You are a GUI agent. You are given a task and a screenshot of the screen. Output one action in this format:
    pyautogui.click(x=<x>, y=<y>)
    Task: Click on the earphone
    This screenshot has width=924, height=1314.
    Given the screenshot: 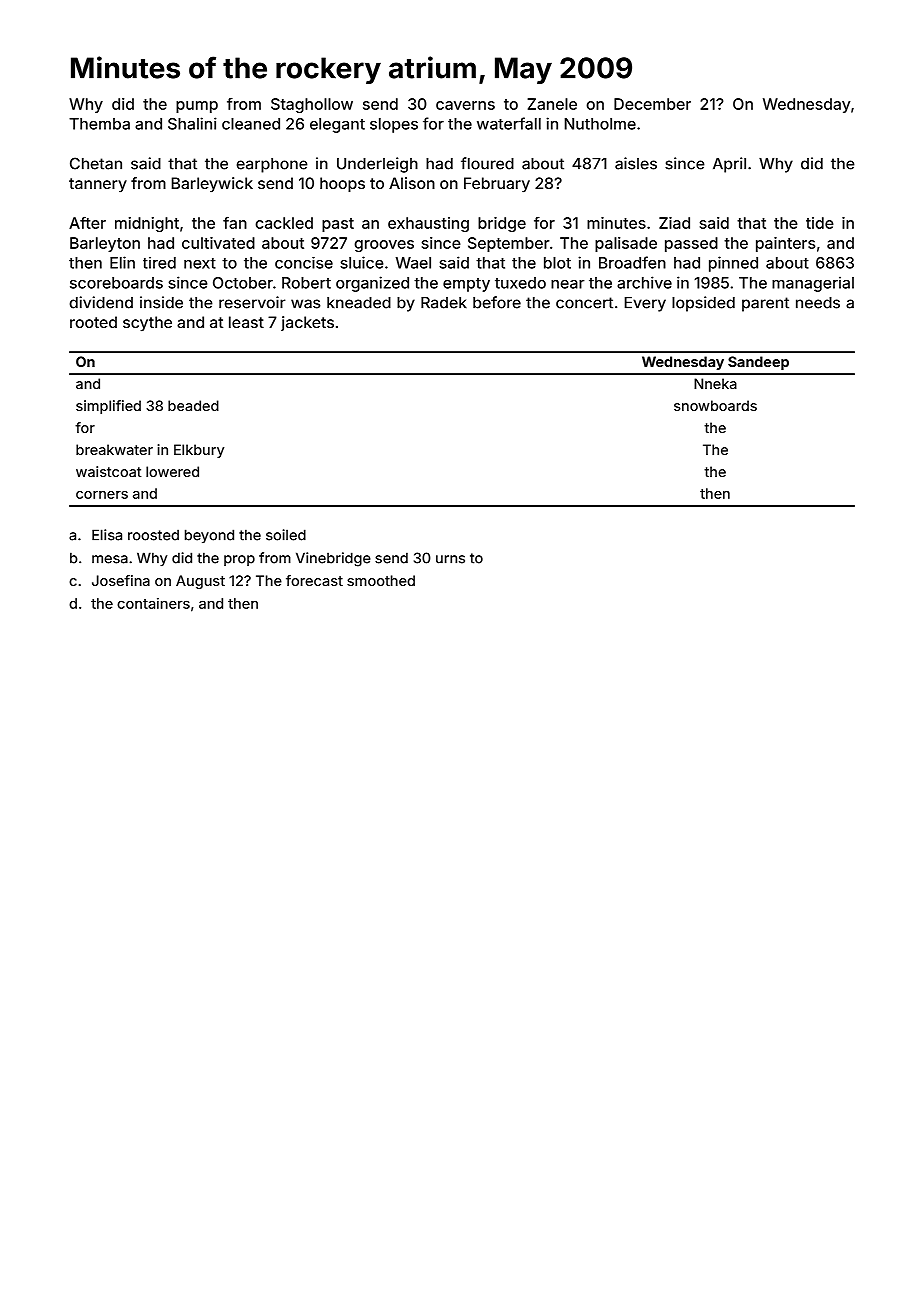 What is the action you would take?
    pyautogui.click(x=272, y=165)
